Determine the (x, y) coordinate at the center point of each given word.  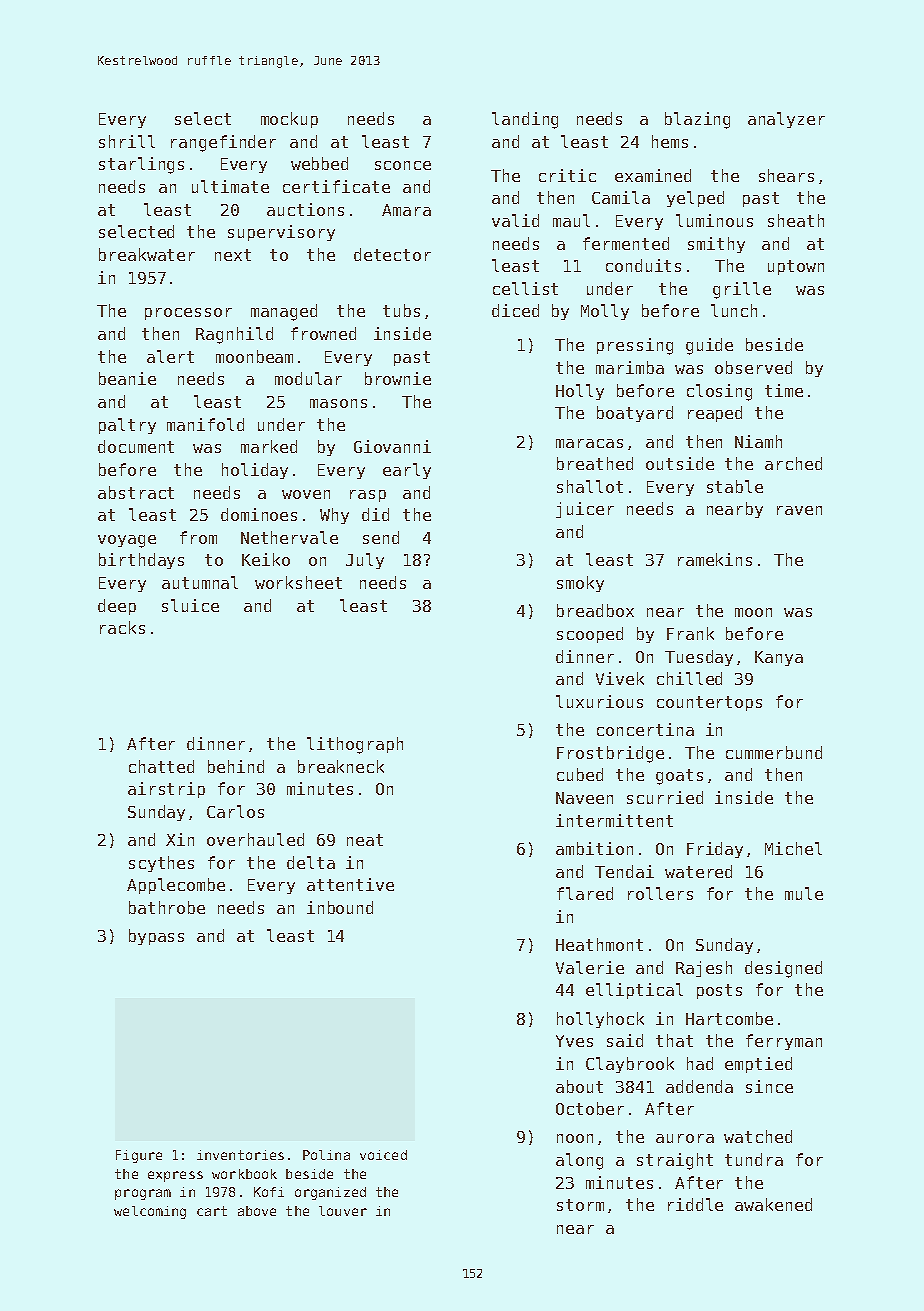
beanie (127, 378)
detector (392, 254)
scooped (590, 635)
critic (567, 175)
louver (343, 1211)
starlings (141, 165)
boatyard (635, 414)
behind (236, 766)
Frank (690, 633)
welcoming (150, 1212)
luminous (714, 220)
